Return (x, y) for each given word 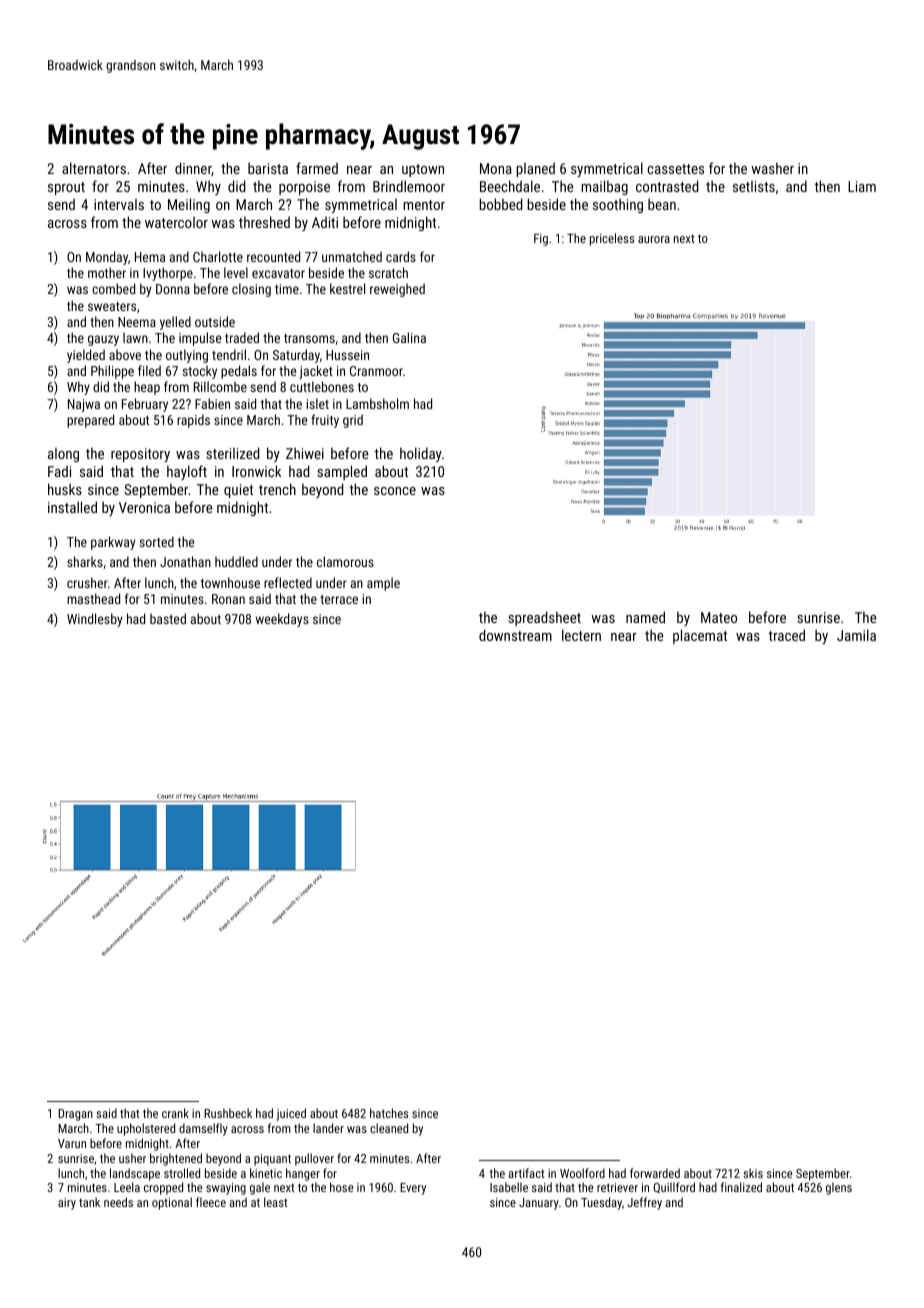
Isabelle (509, 1187)
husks (65, 489)
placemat (700, 636)
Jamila (856, 635)
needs (118, 1202)
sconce (395, 491)
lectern (581, 635)
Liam (862, 186)
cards (401, 256)
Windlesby (95, 620)
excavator (278, 273)
